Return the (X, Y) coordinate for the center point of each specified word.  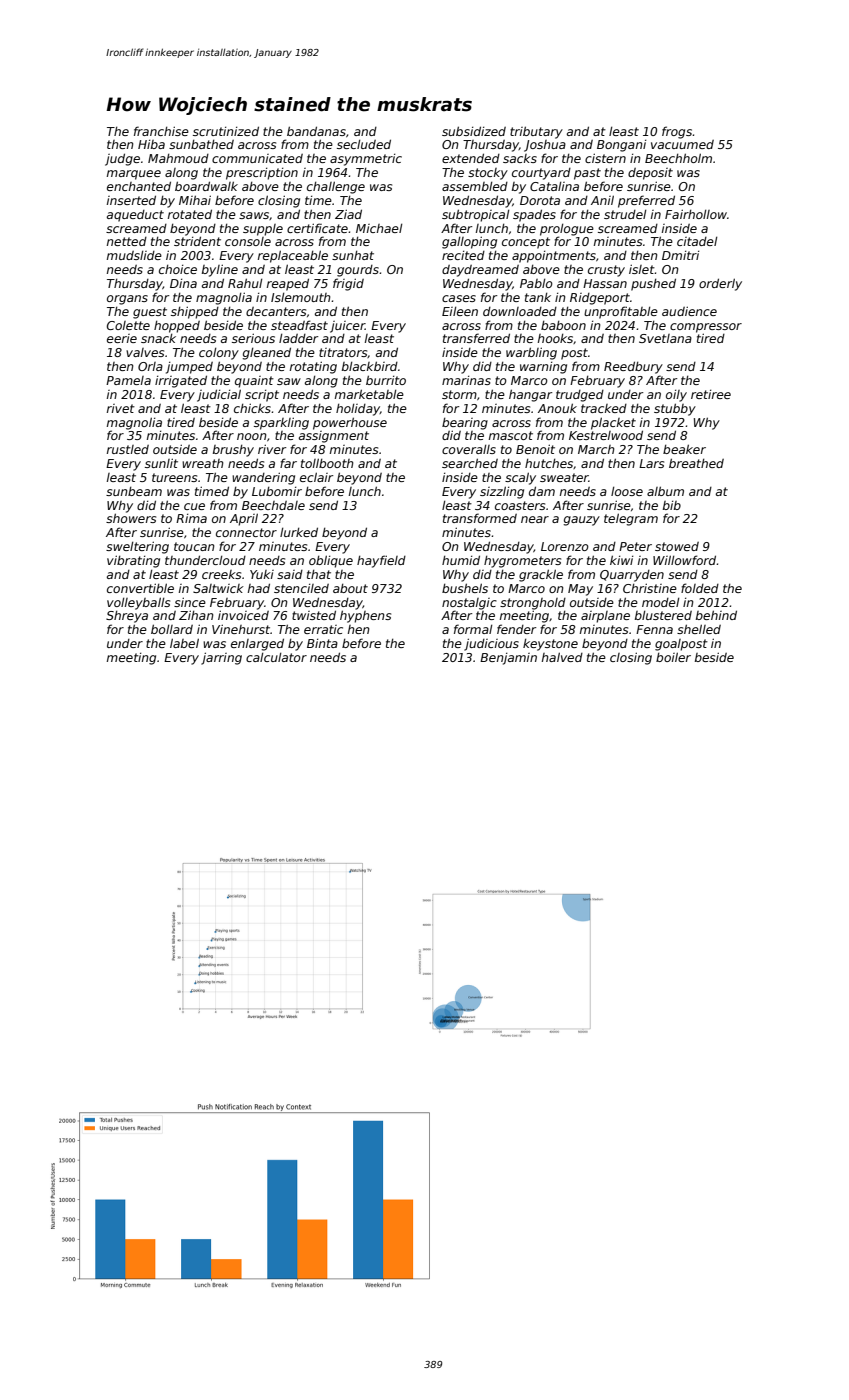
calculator (276, 657)
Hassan (605, 283)
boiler (673, 657)
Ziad (348, 214)
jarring (221, 658)
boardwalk (206, 186)
